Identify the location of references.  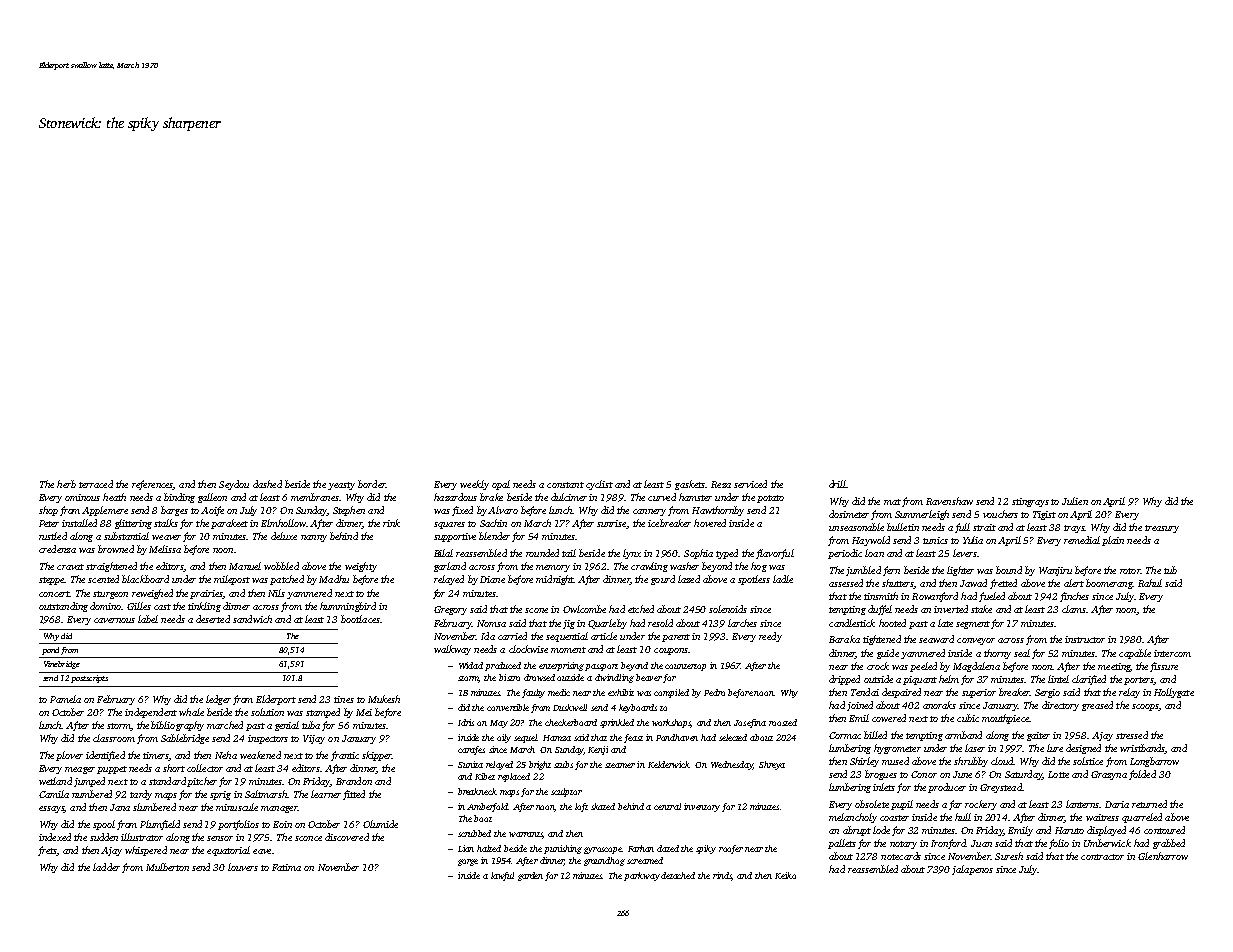
(152, 485).
